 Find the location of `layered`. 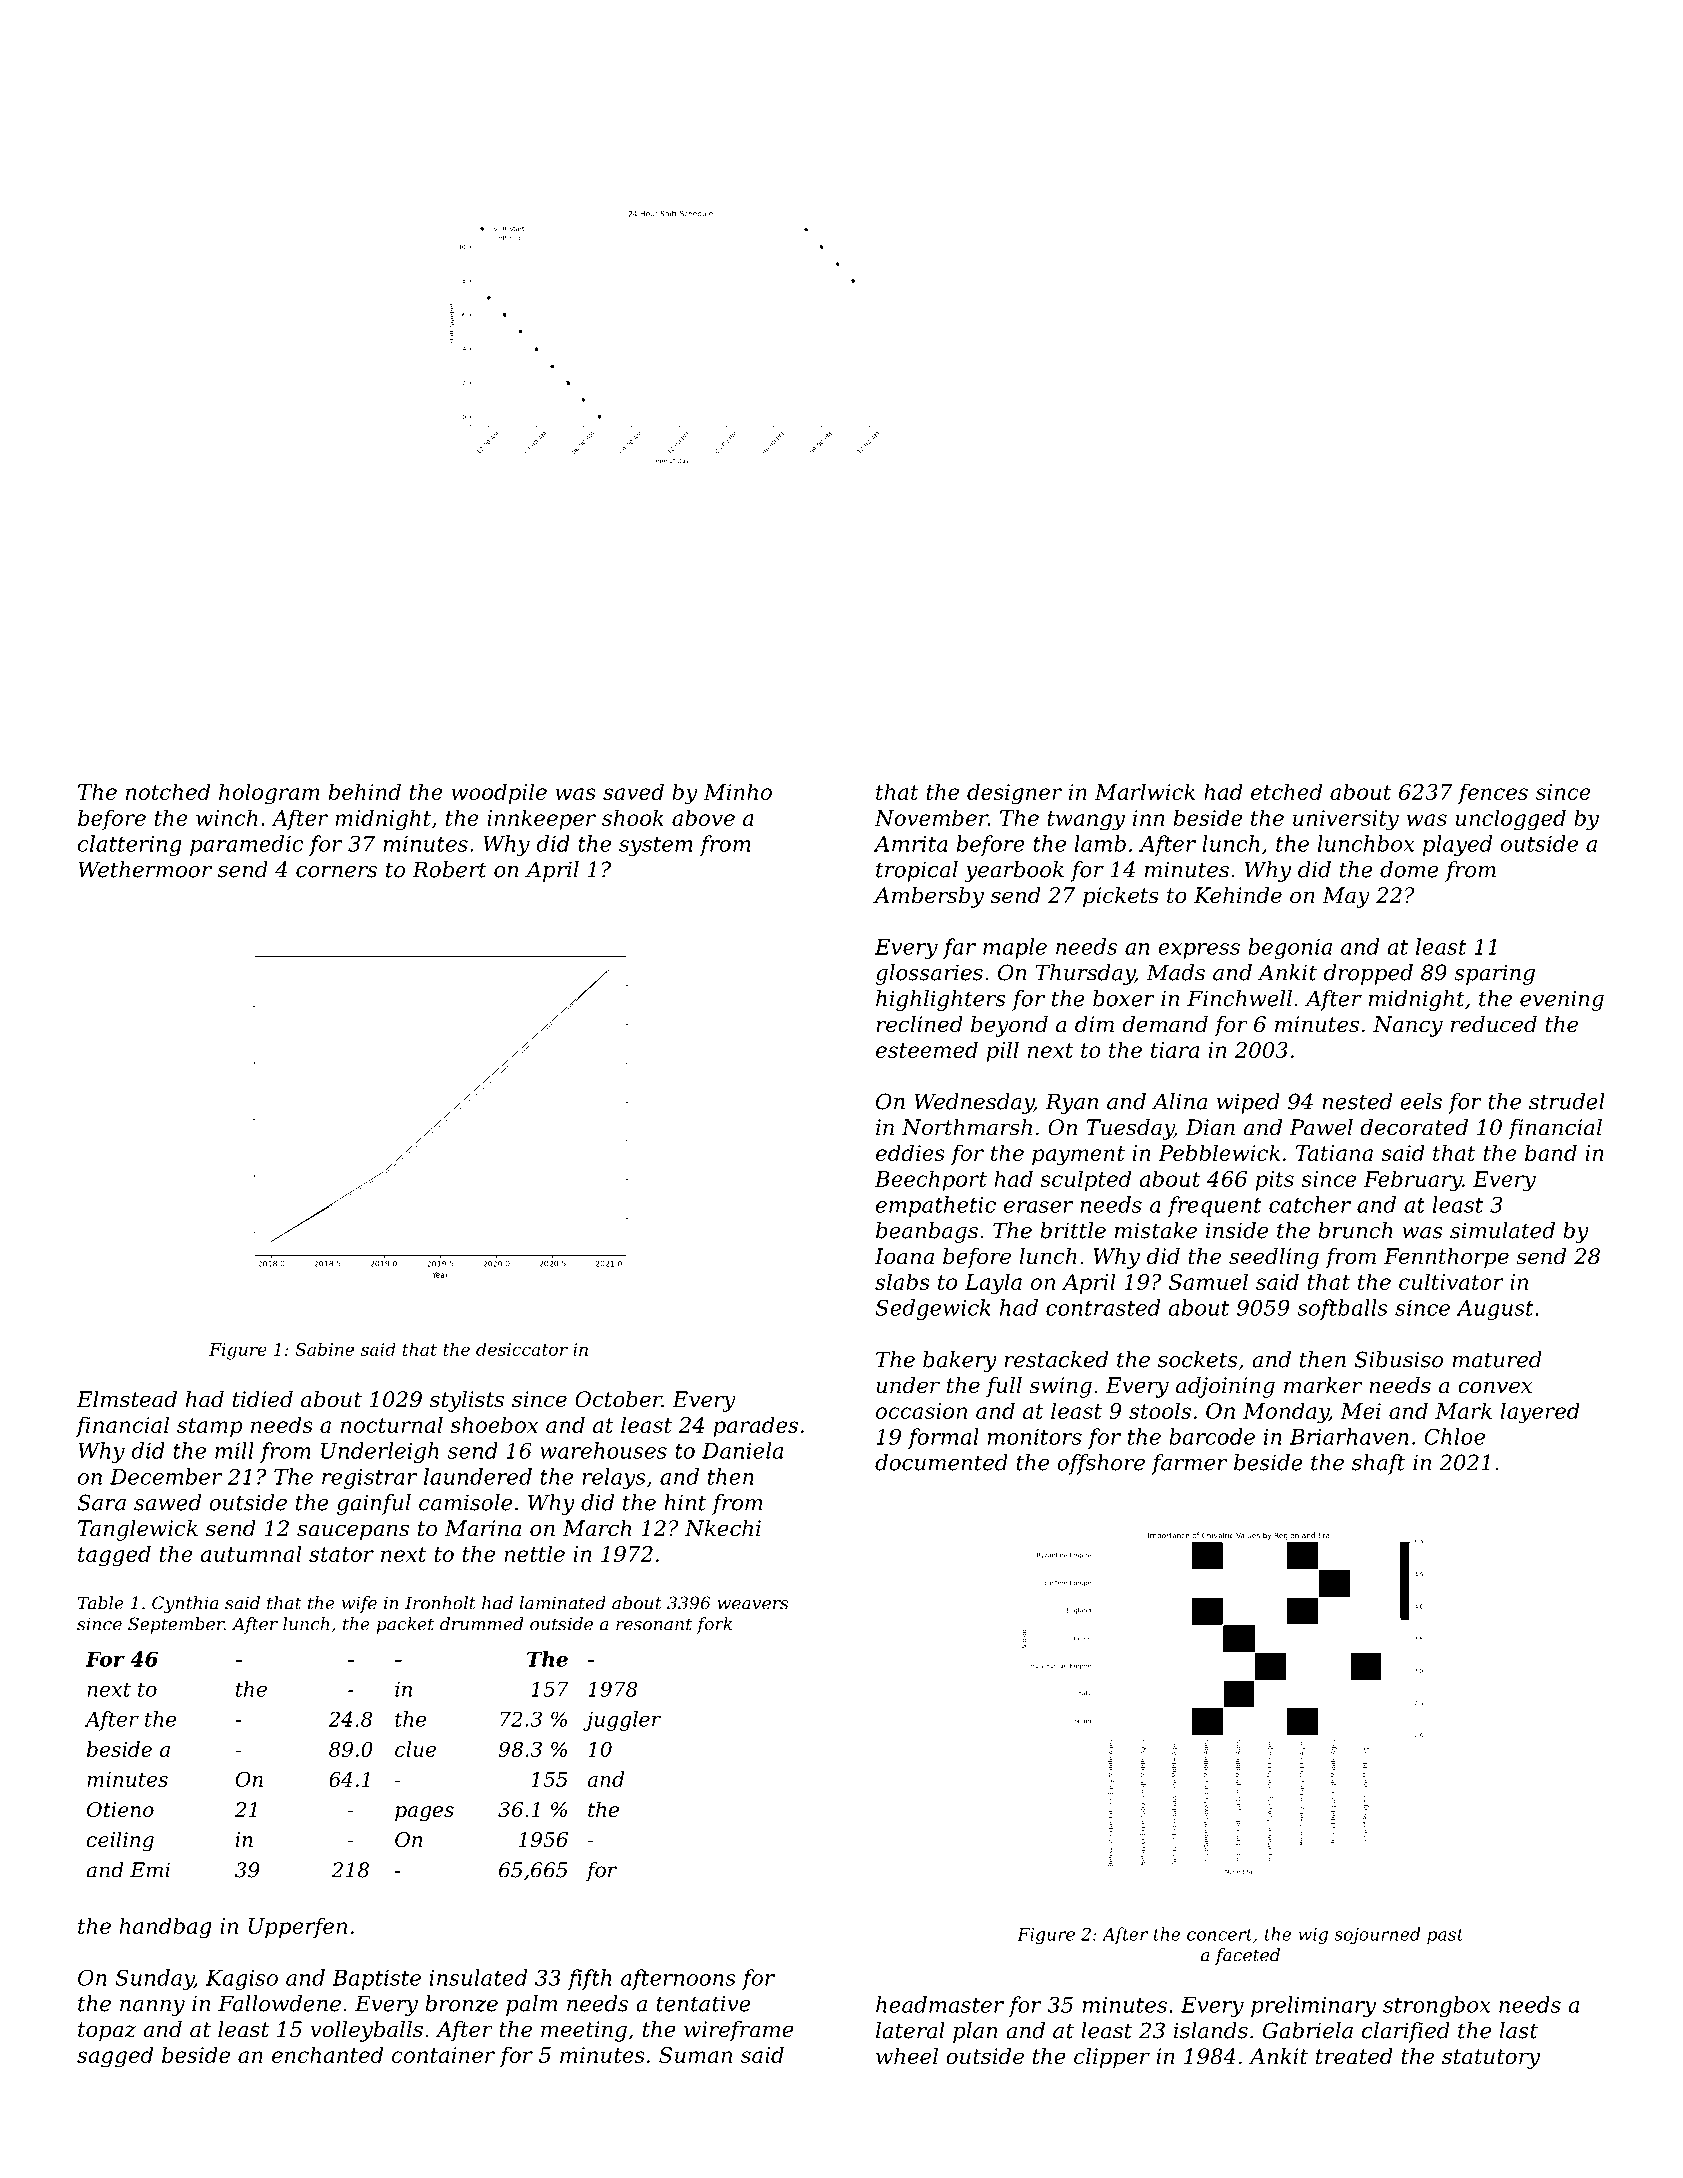

layered is located at coordinates (1540, 1413).
